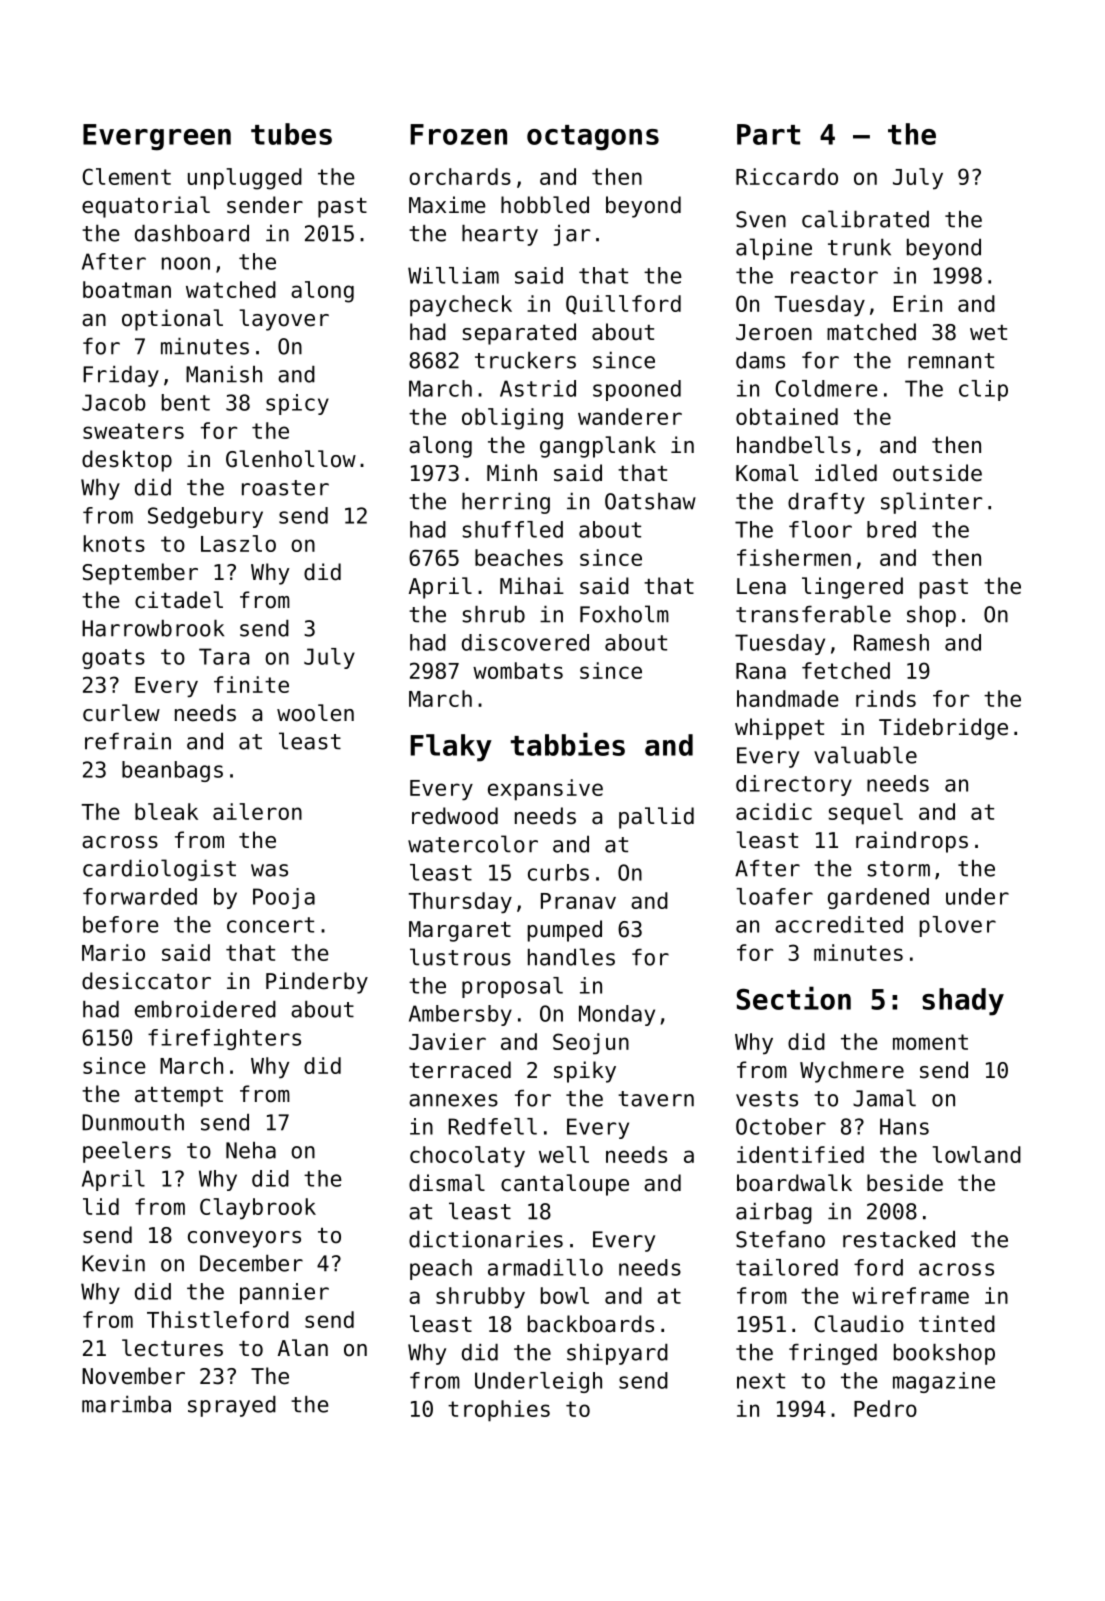 The image size is (1105, 1601). Describe the element at coordinates (617, 1354) in the image. I see `shipyard` at that location.
